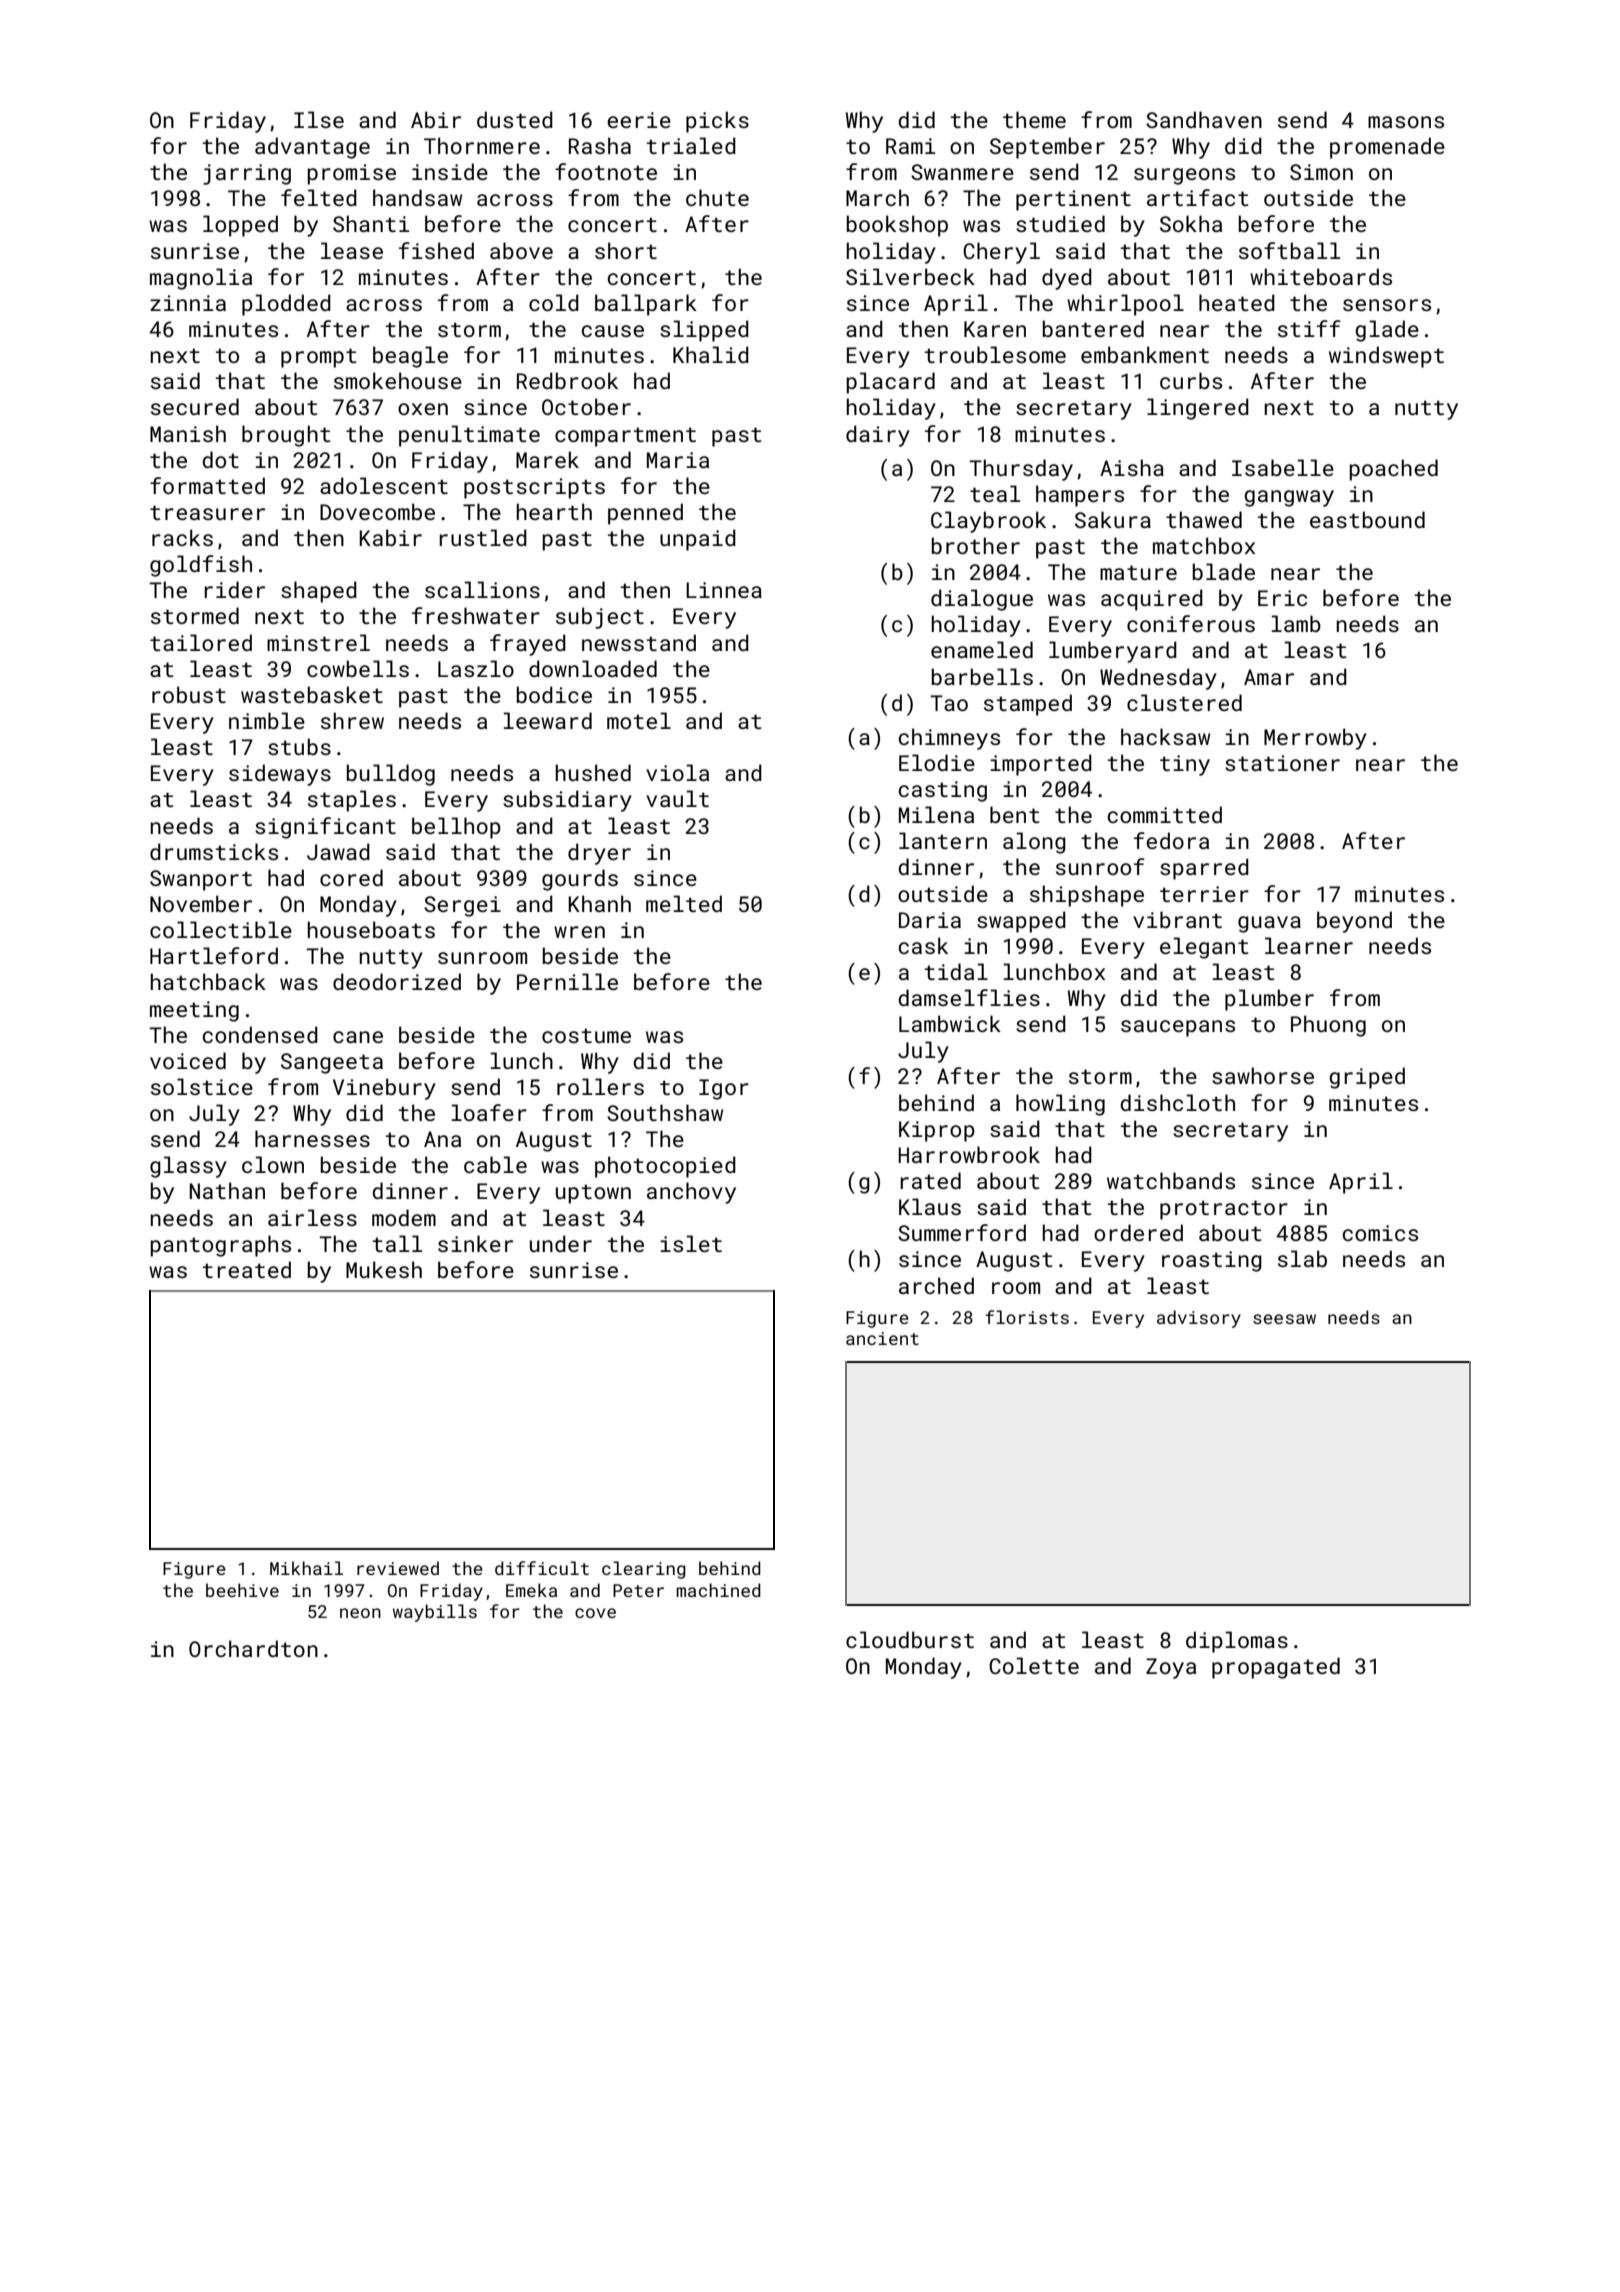  What do you see at coordinates (352, 250) in the document?
I see `lease` at bounding box center [352, 250].
